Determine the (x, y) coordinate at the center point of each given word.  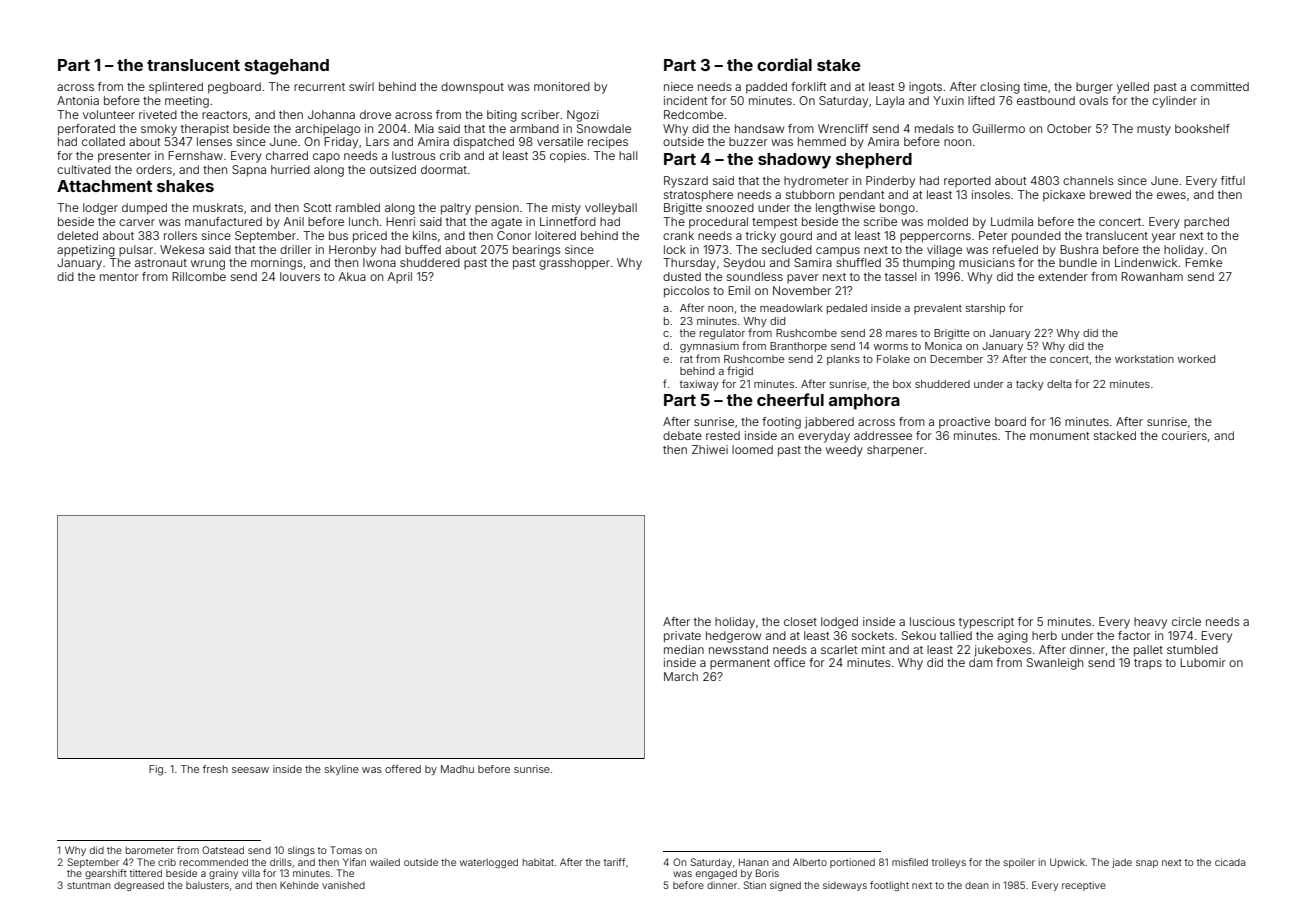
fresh (215, 769)
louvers (300, 276)
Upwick (1067, 863)
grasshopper (574, 264)
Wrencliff (843, 128)
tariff (614, 862)
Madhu (457, 769)
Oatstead (223, 850)
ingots (925, 88)
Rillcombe (199, 276)
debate (682, 435)
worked (1196, 359)
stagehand (287, 67)
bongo (897, 209)
